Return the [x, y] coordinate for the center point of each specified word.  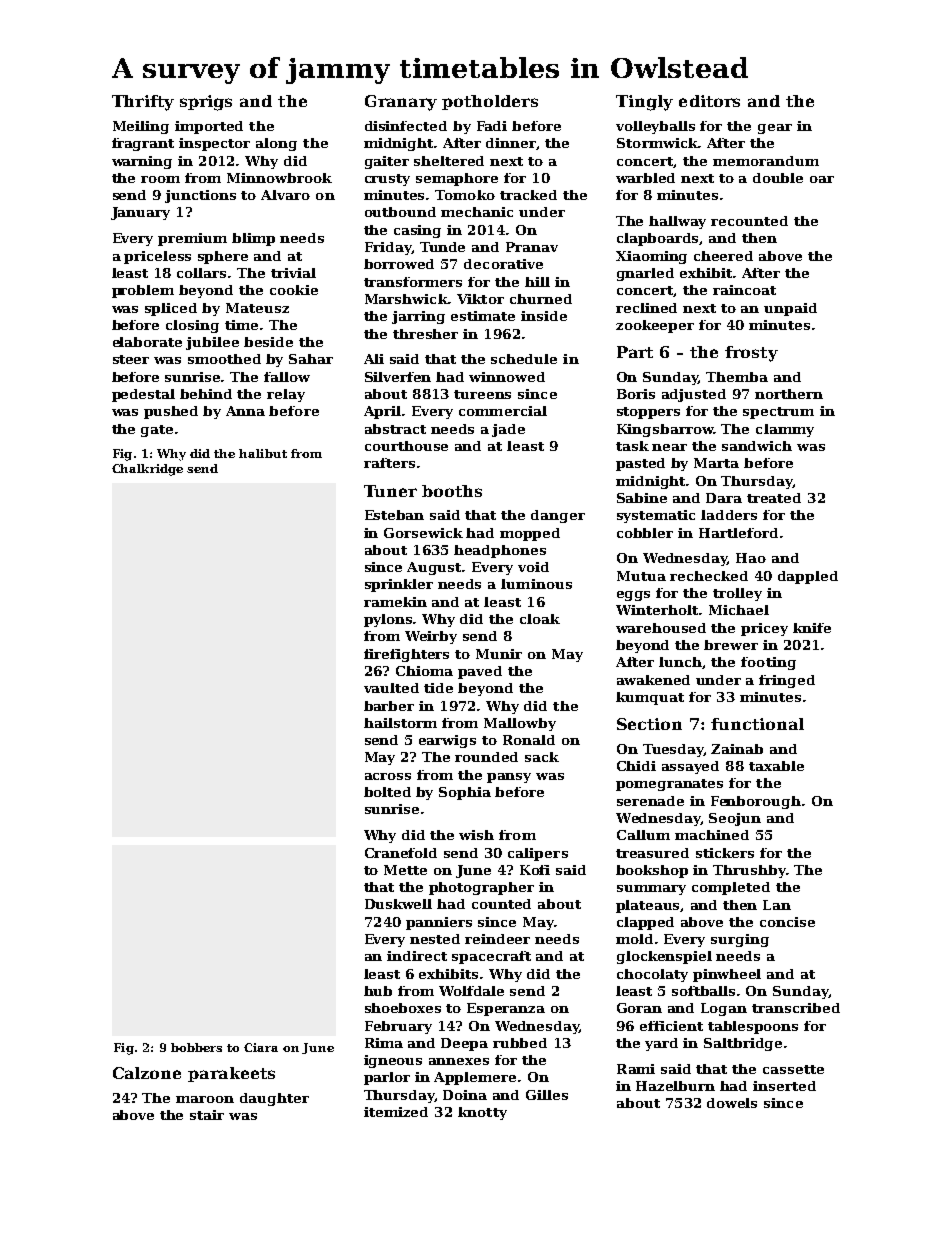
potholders [490, 102]
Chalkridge [147, 470]
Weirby [431, 637]
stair [207, 1115]
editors [709, 101]
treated [774, 498]
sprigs [206, 103]
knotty [482, 1113]
